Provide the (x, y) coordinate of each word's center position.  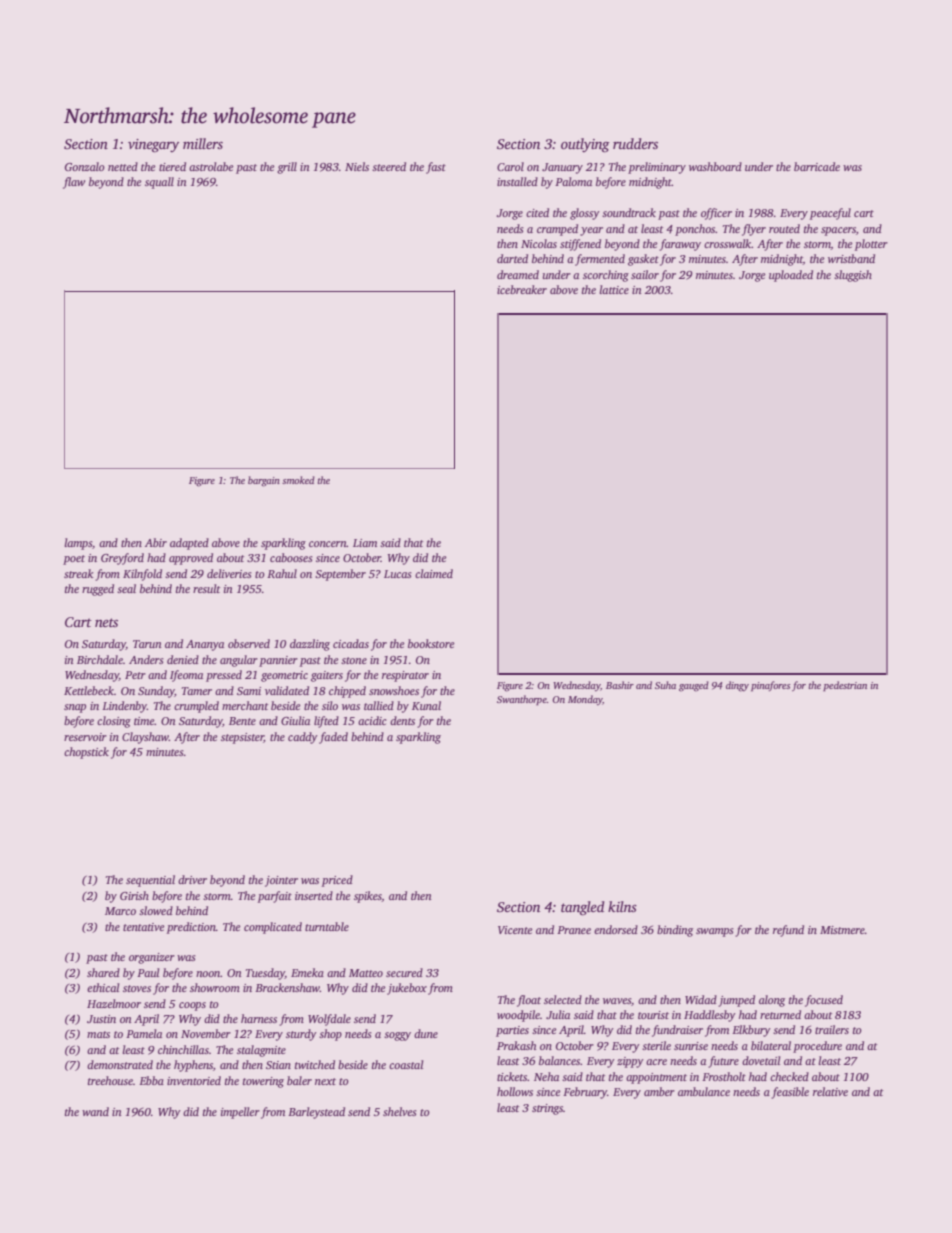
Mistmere (842, 930)
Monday (585, 700)
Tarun (147, 644)
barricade (817, 166)
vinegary (153, 146)
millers (203, 143)
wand (95, 1111)
